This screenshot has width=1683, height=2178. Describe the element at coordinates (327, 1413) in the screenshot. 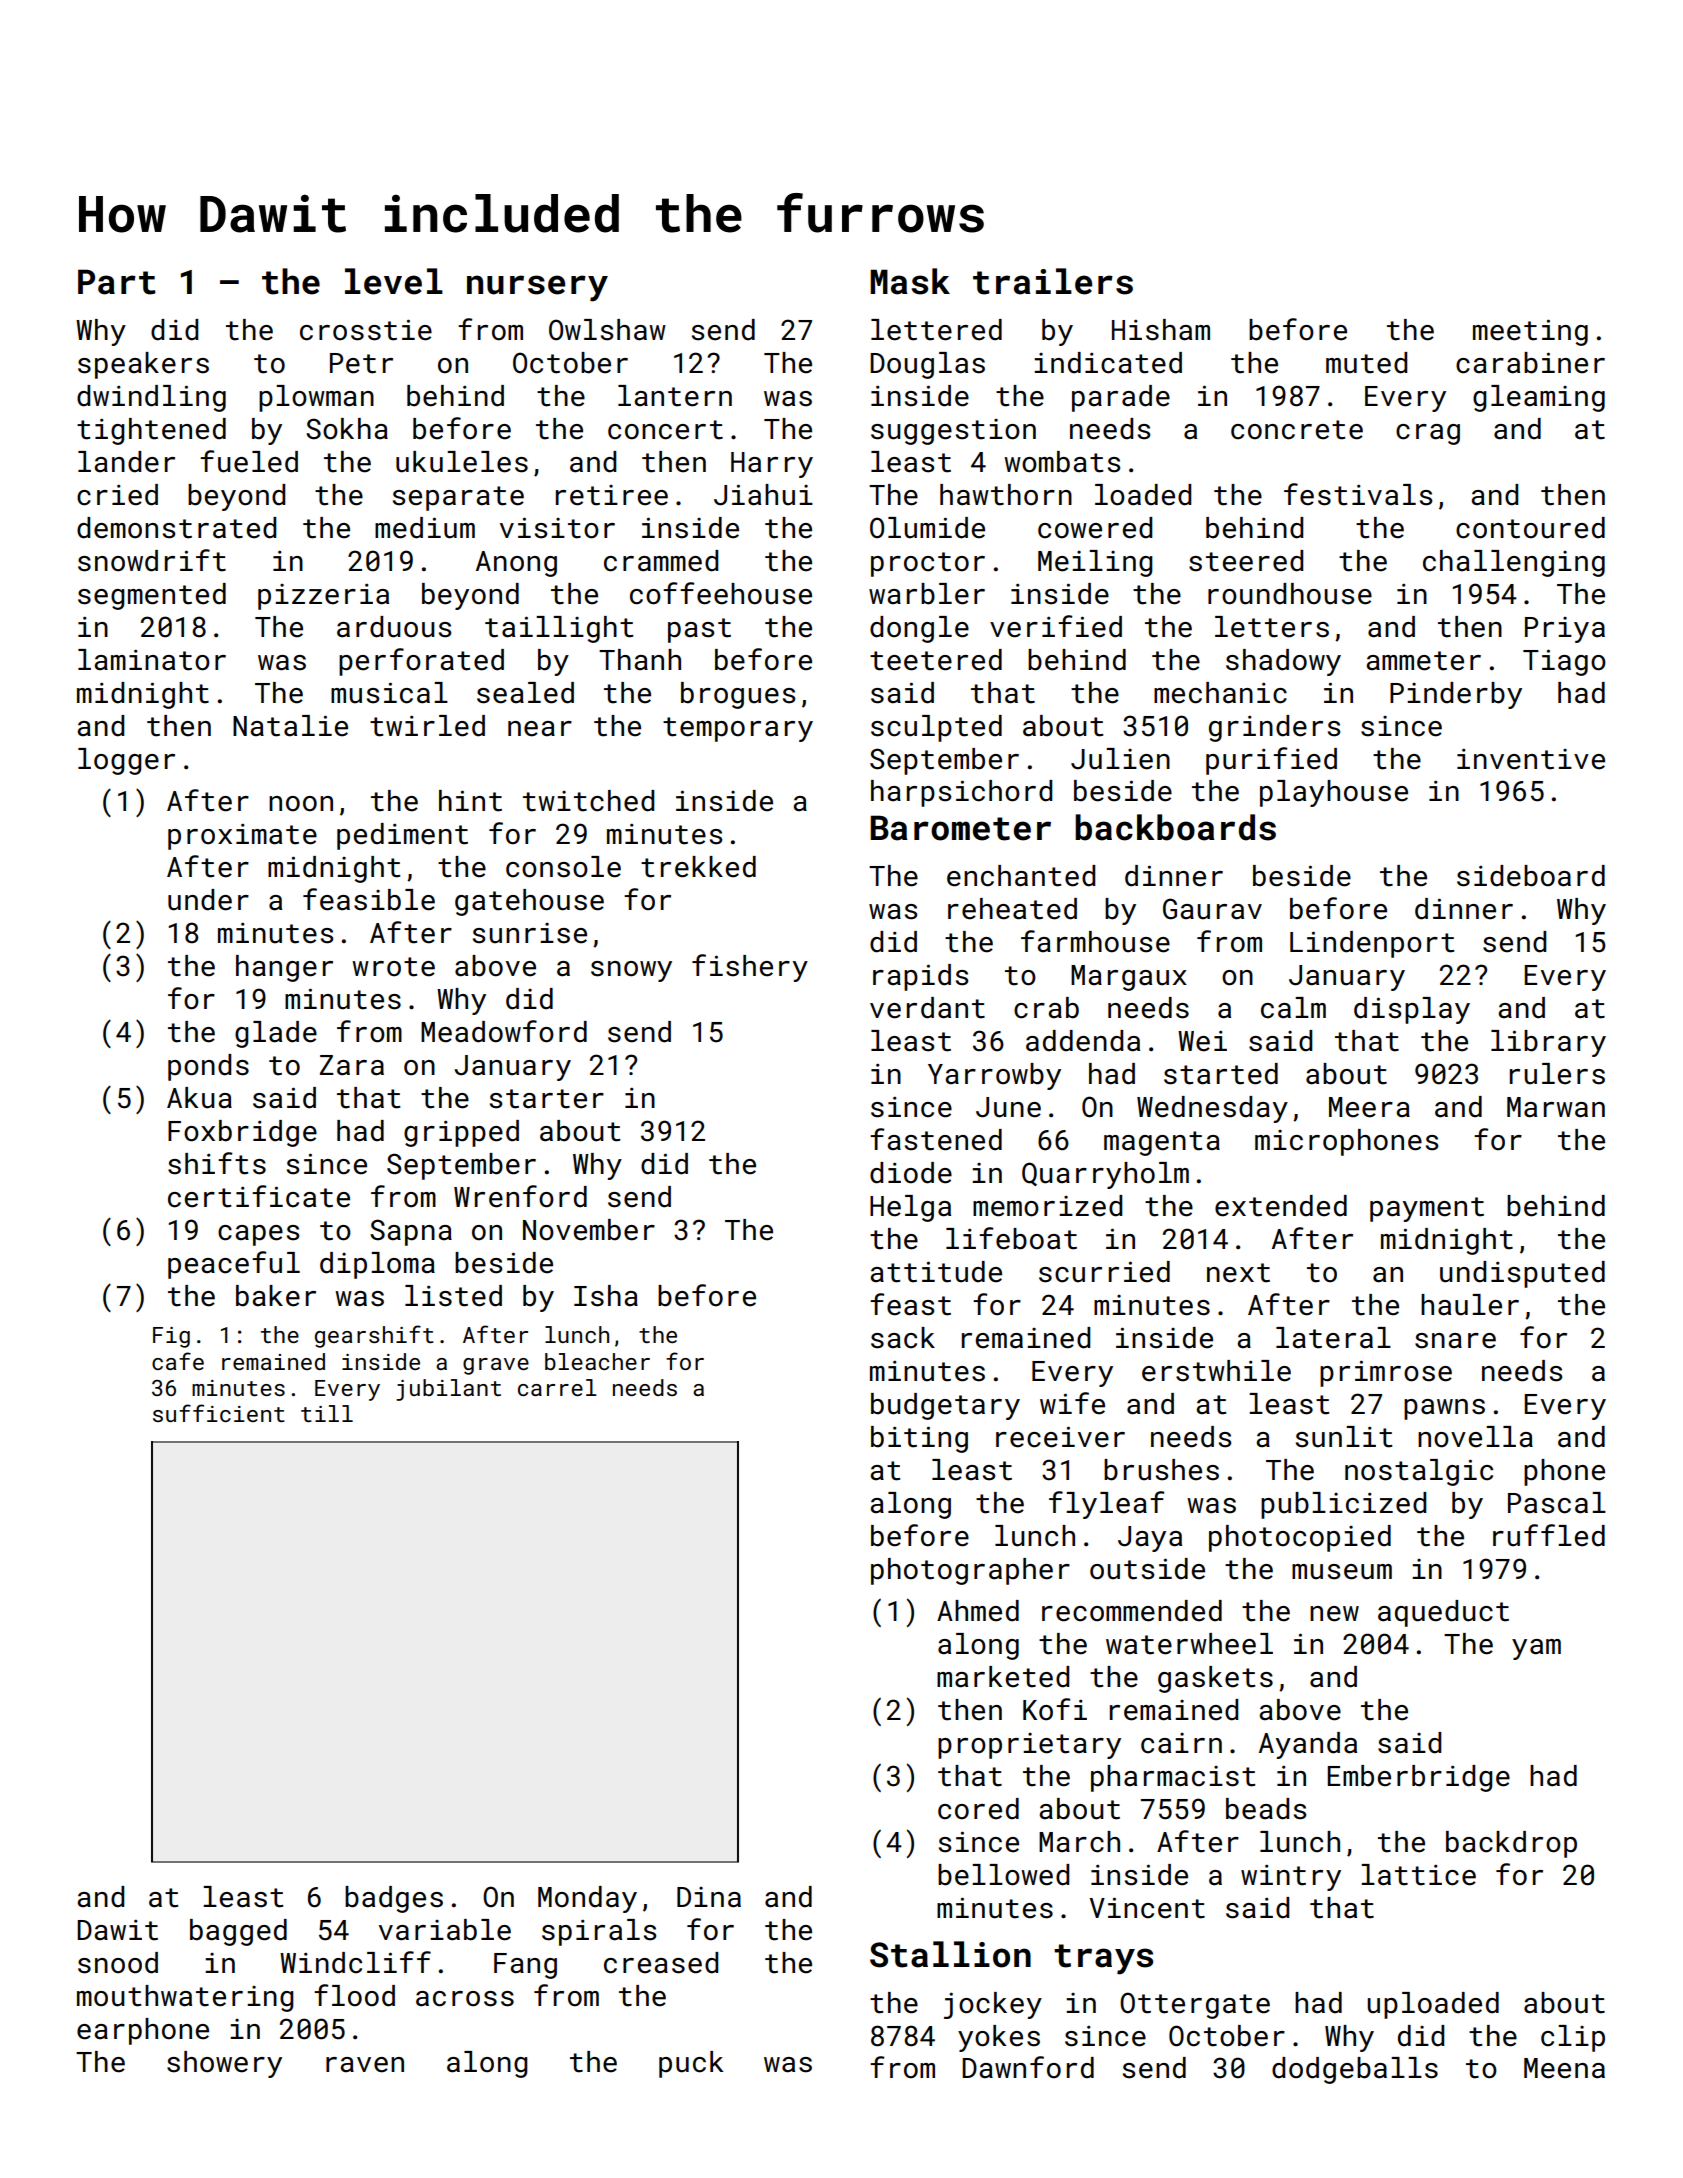

I see `till` at that location.
